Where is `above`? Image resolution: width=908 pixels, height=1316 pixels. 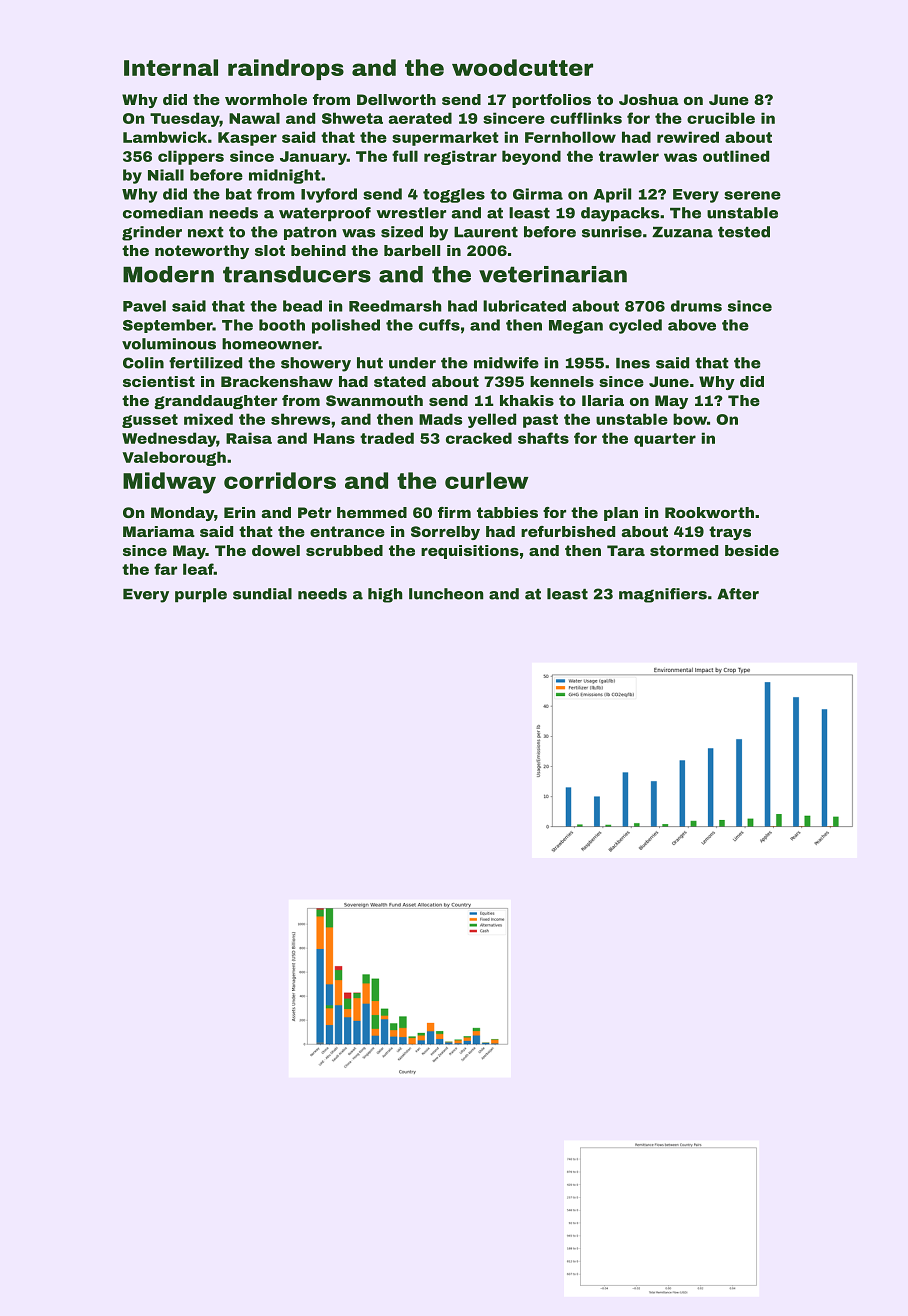 above is located at coordinates (692, 325).
